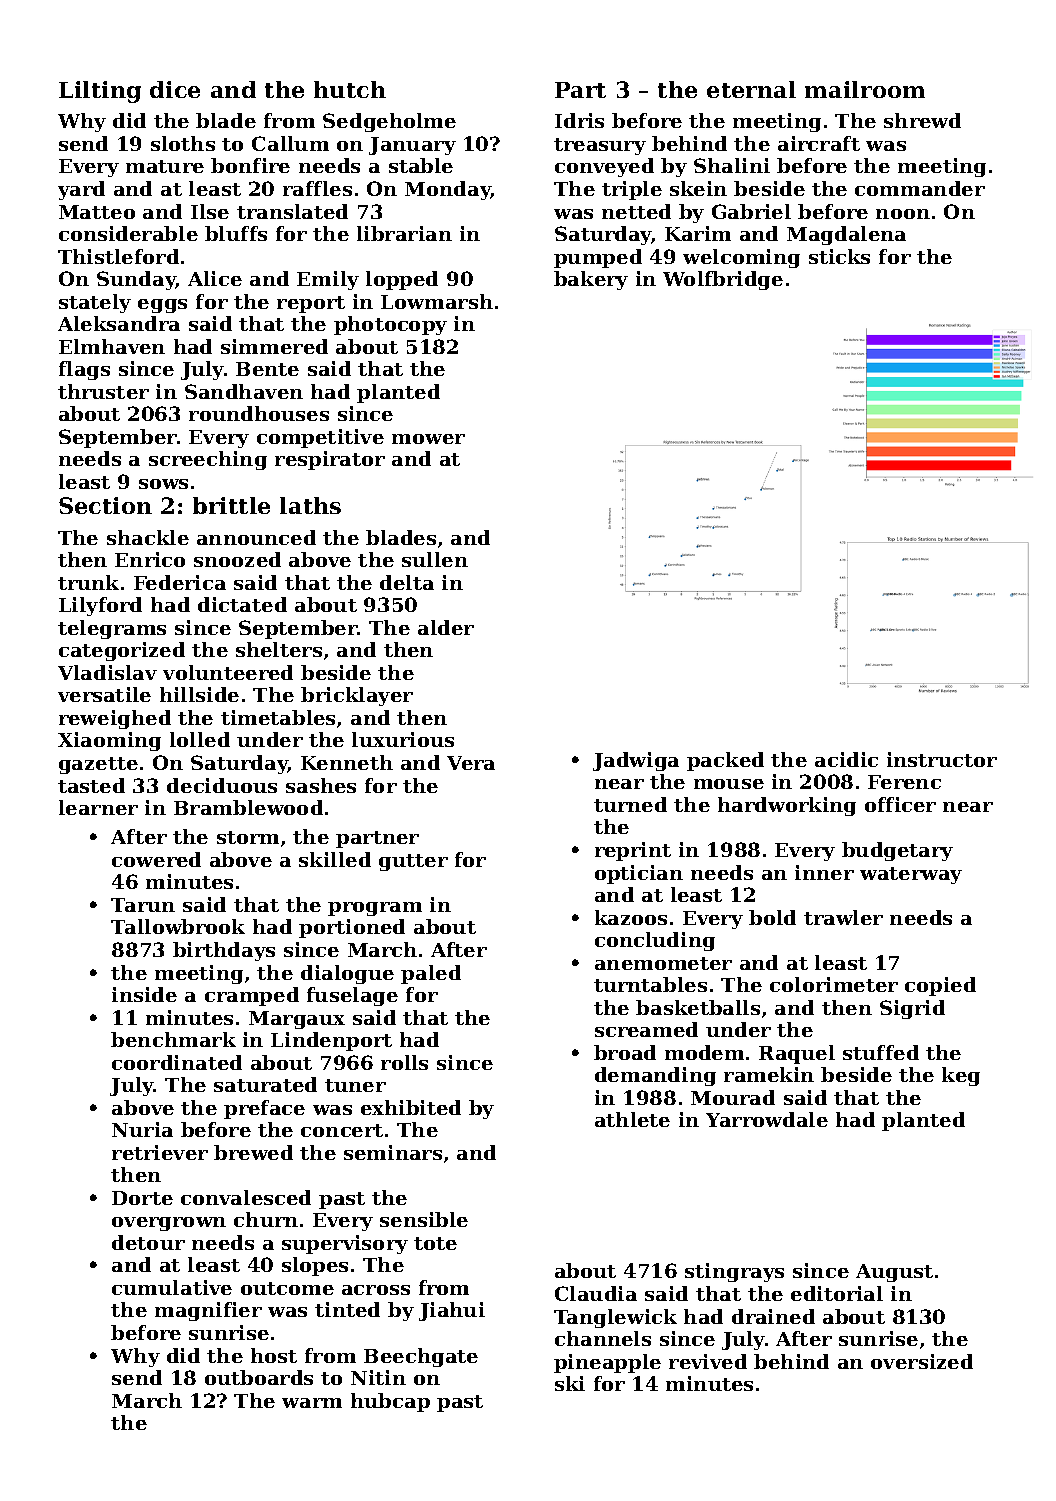  What do you see at coordinates (632, 1119) in the screenshot?
I see `athlete` at bounding box center [632, 1119].
